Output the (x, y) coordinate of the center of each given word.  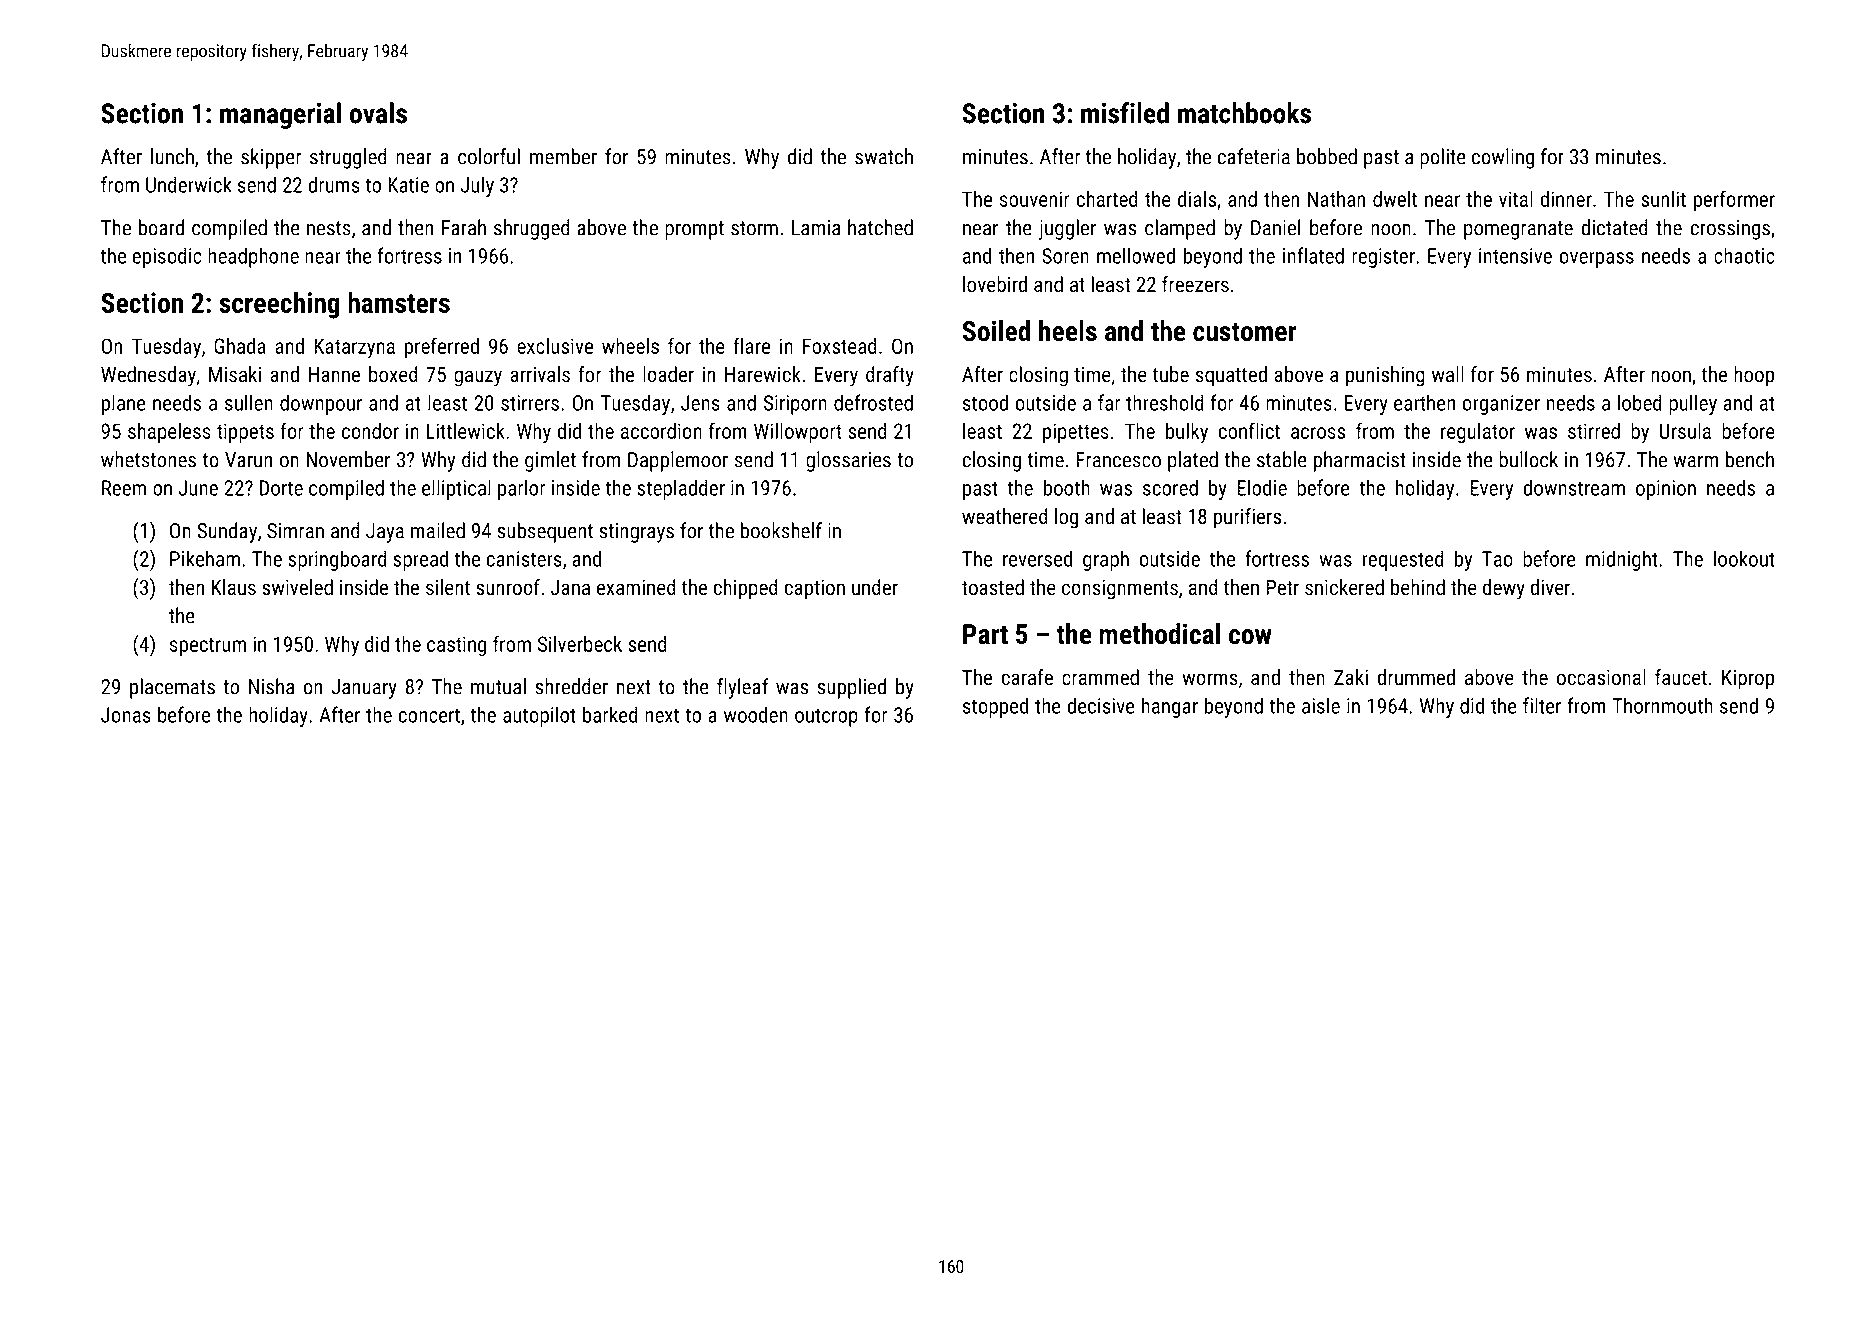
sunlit (1663, 199)
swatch (884, 156)
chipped (746, 589)
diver (1550, 587)
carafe (1027, 677)
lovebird (995, 284)
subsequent (545, 532)
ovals (378, 113)
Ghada (240, 346)
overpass (1597, 260)
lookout (1744, 558)
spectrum (208, 647)
